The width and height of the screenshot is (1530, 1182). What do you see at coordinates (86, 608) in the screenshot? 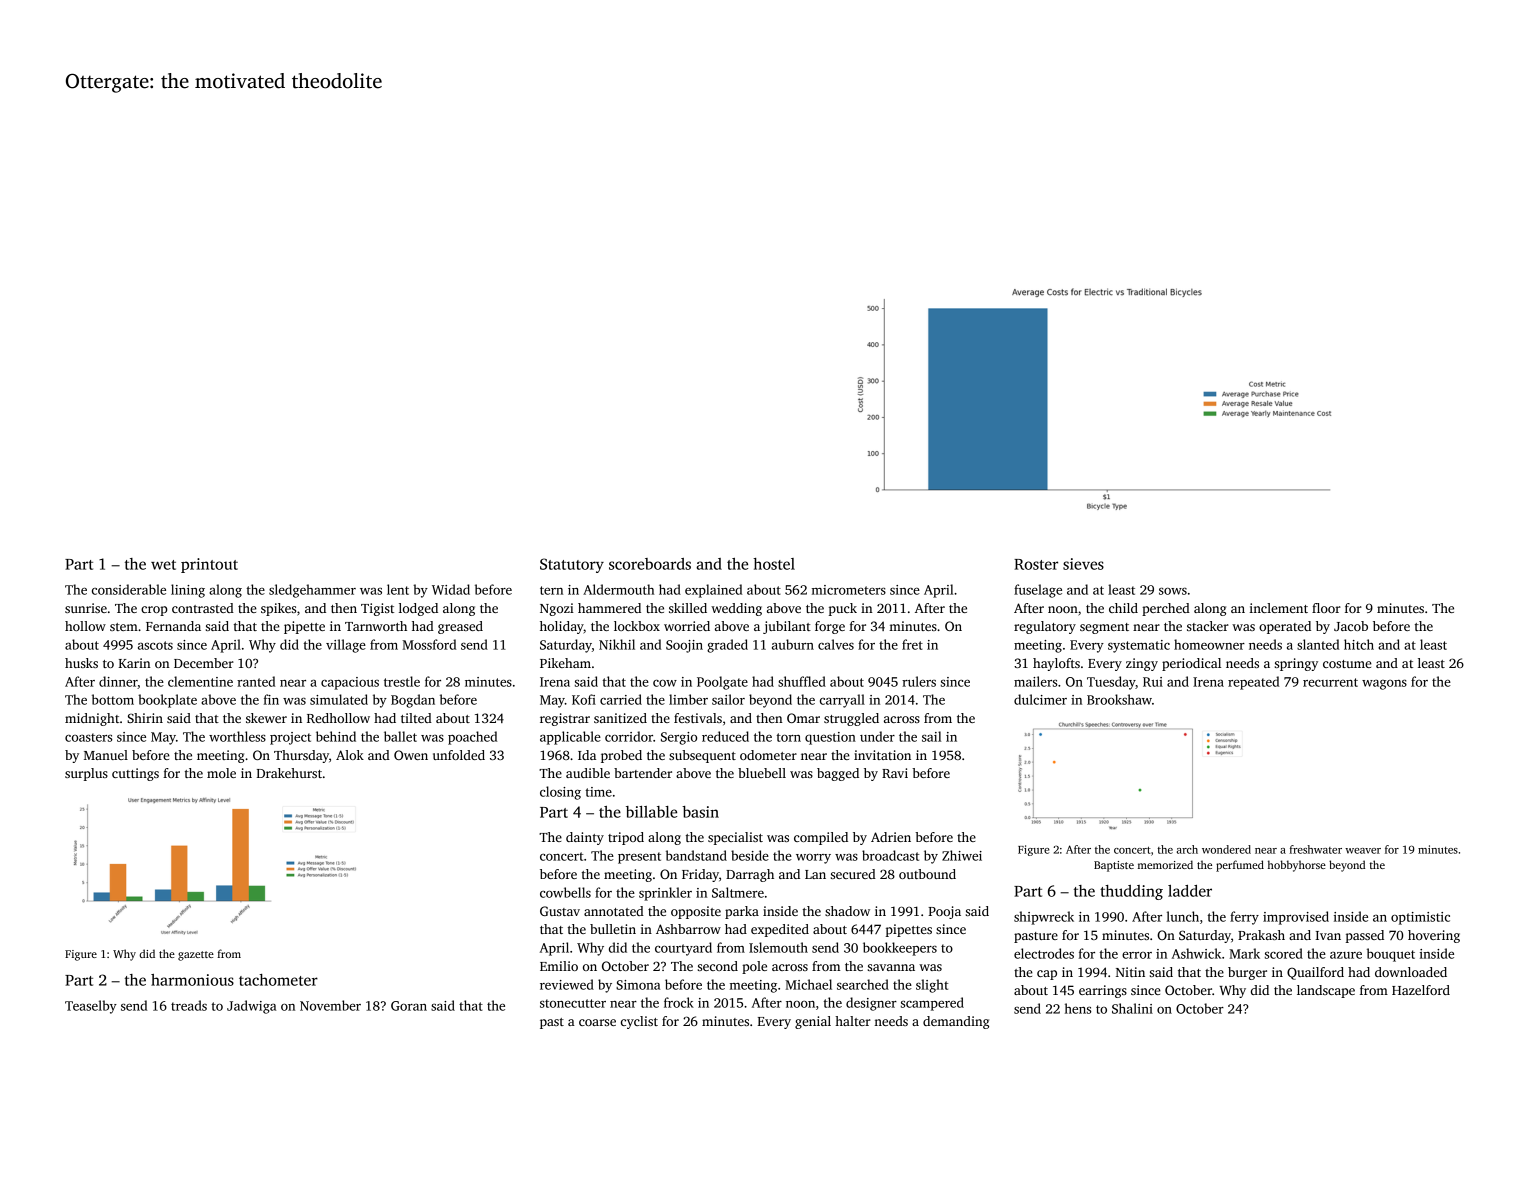
I see `sunrise` at bounding box center [86, 608].
